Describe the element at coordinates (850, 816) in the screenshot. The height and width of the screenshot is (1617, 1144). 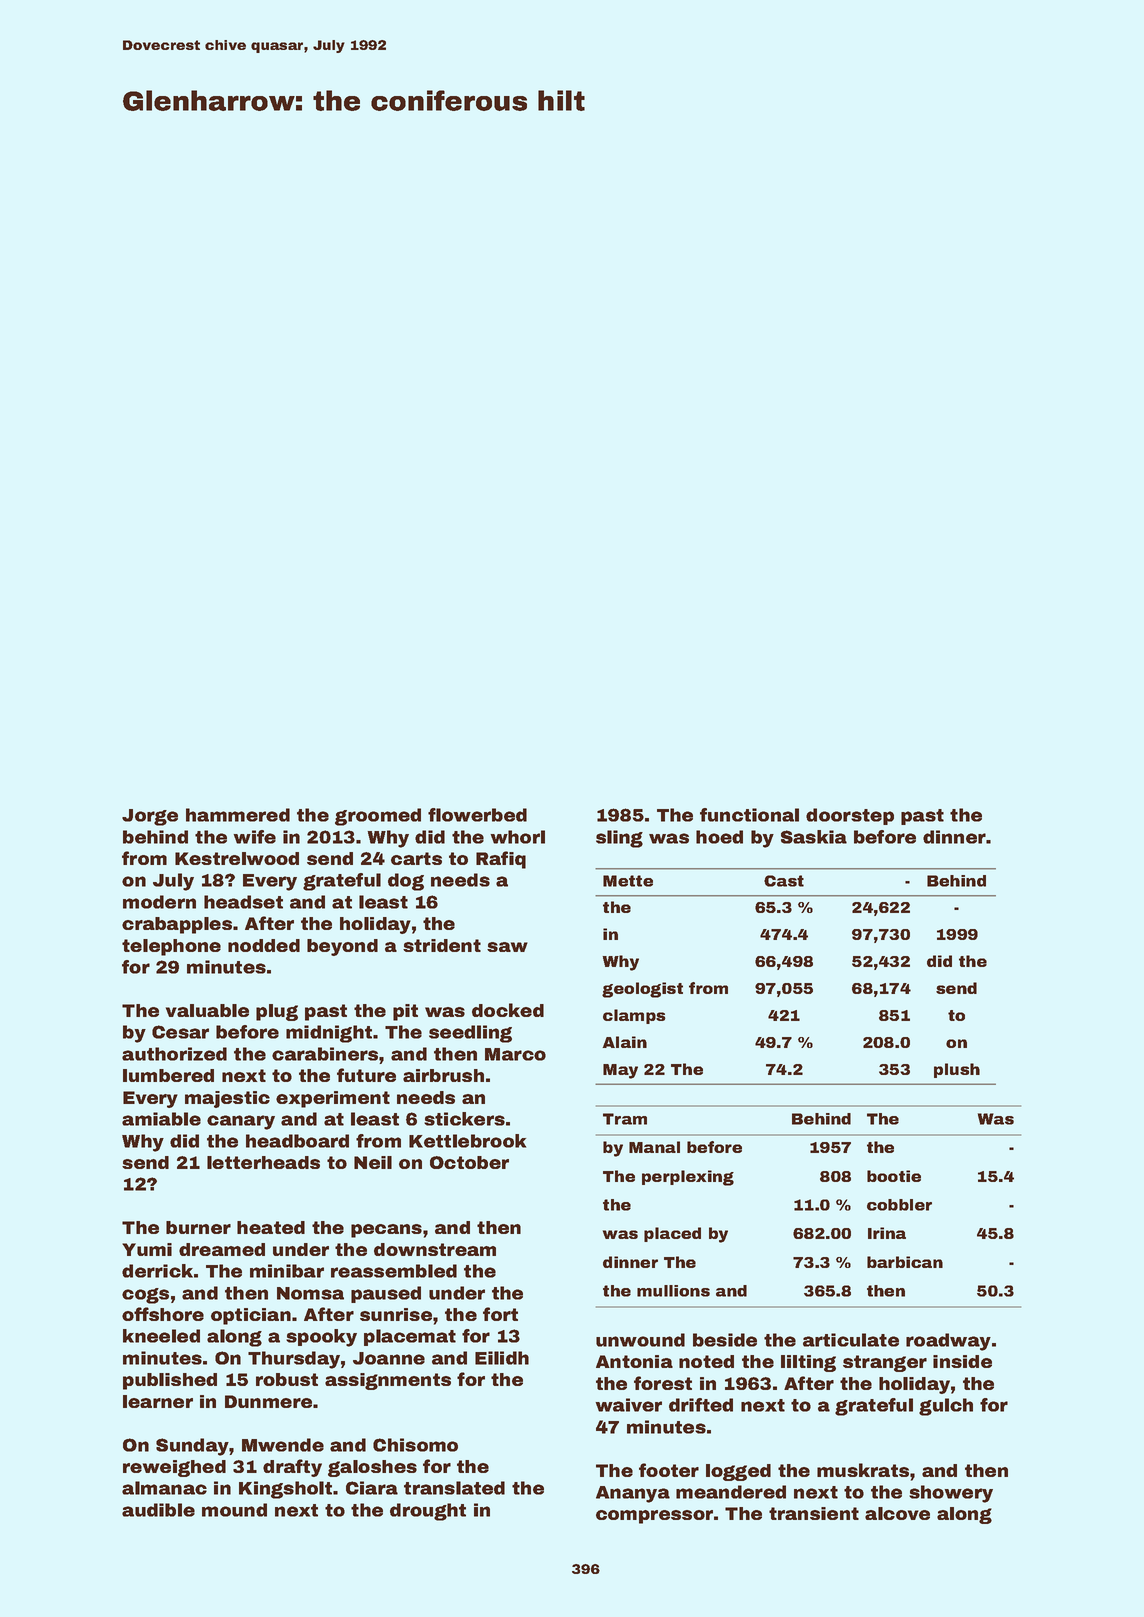
I see `doorstep` at that location.
